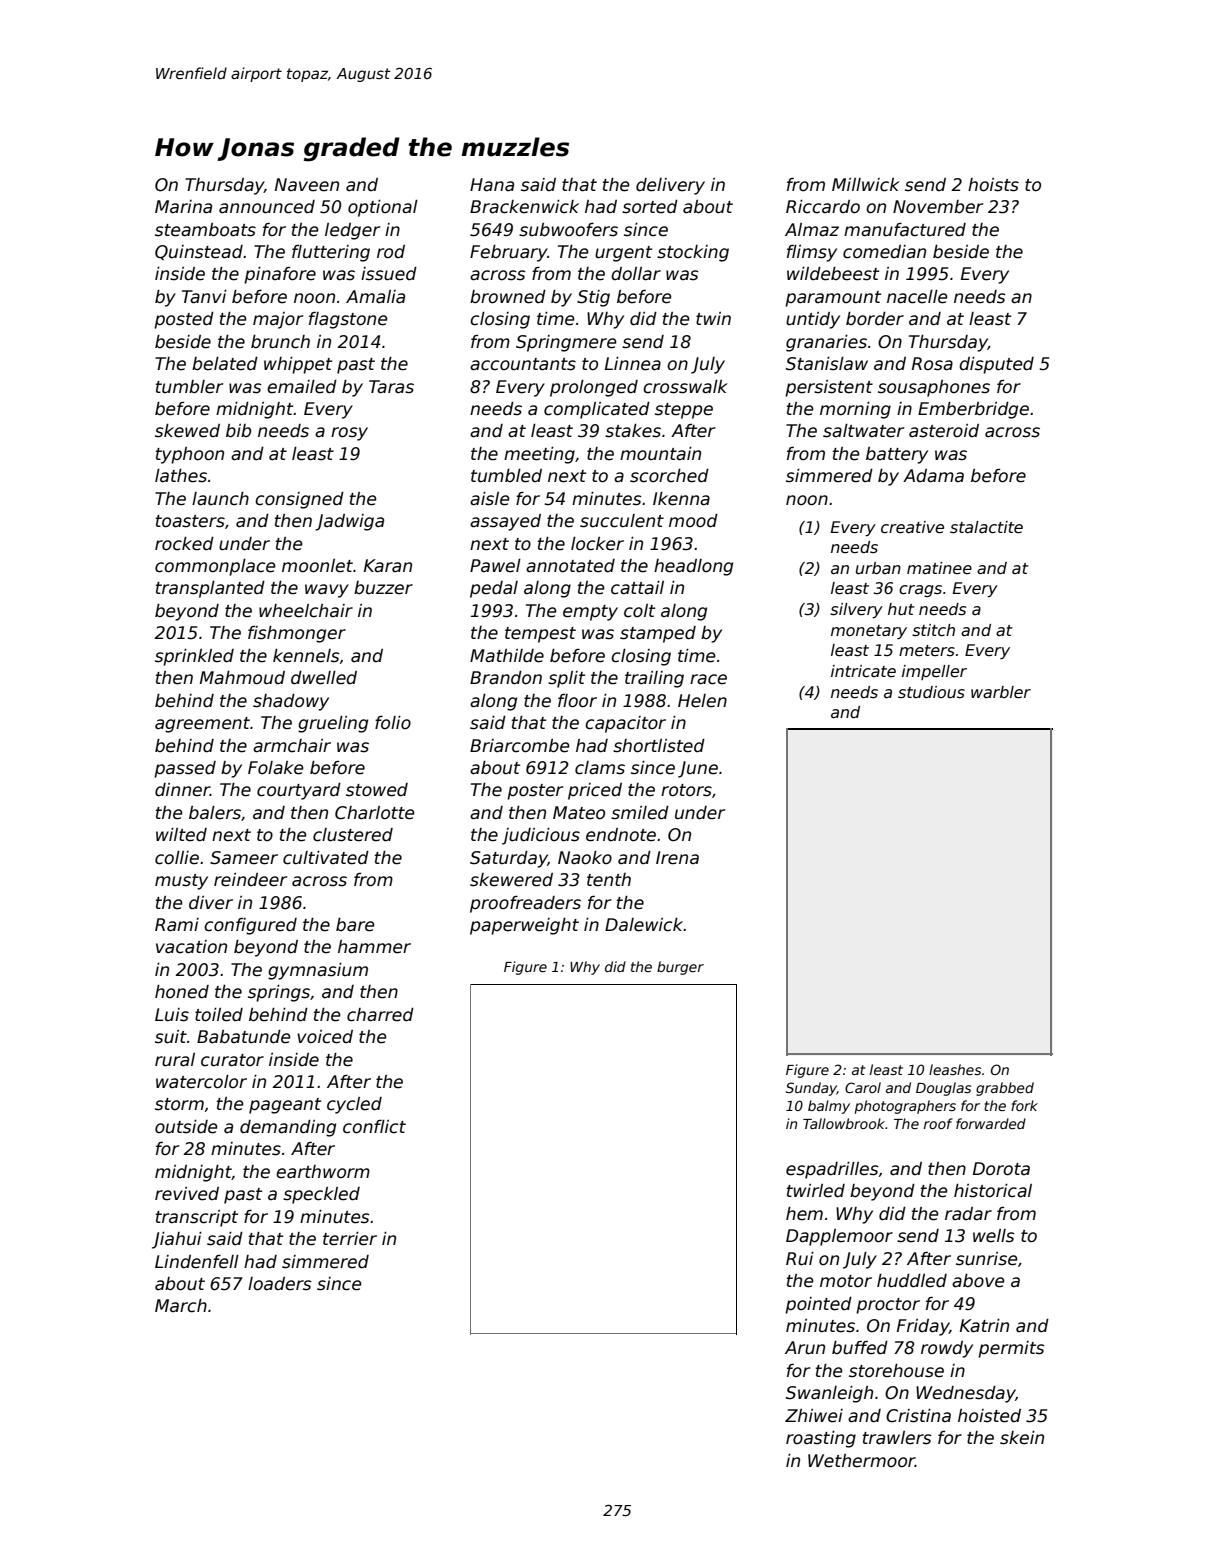  What do you see at coordinates (955, 1069) in the screenshot?
I see `leashes` at bounding box center [955, 1069].
